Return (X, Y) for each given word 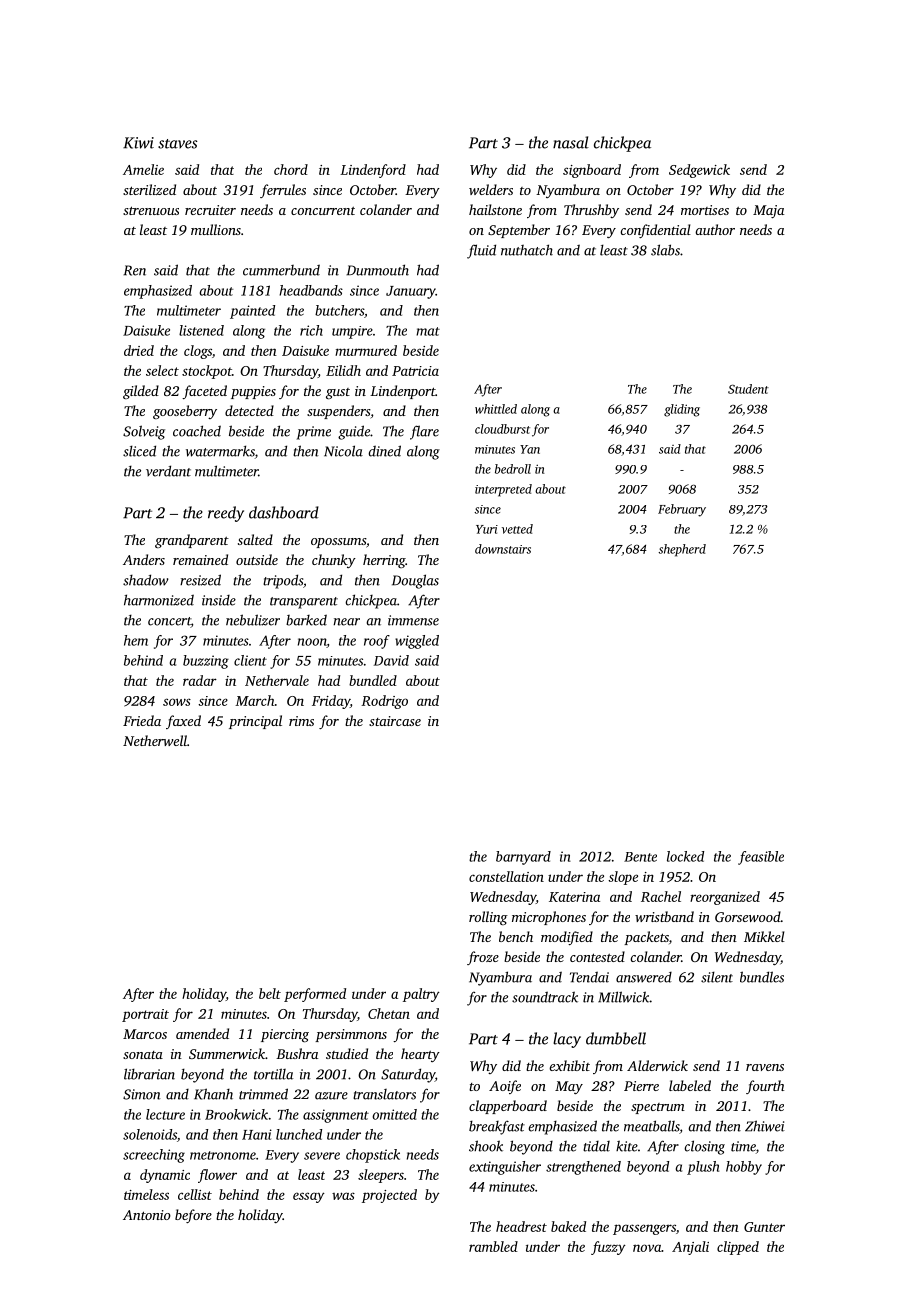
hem (136, 640)
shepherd (682, 550)
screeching (154, 1156)
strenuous (151, 210)
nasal (571, 142)
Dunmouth (377, 270)
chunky (334, 561)
